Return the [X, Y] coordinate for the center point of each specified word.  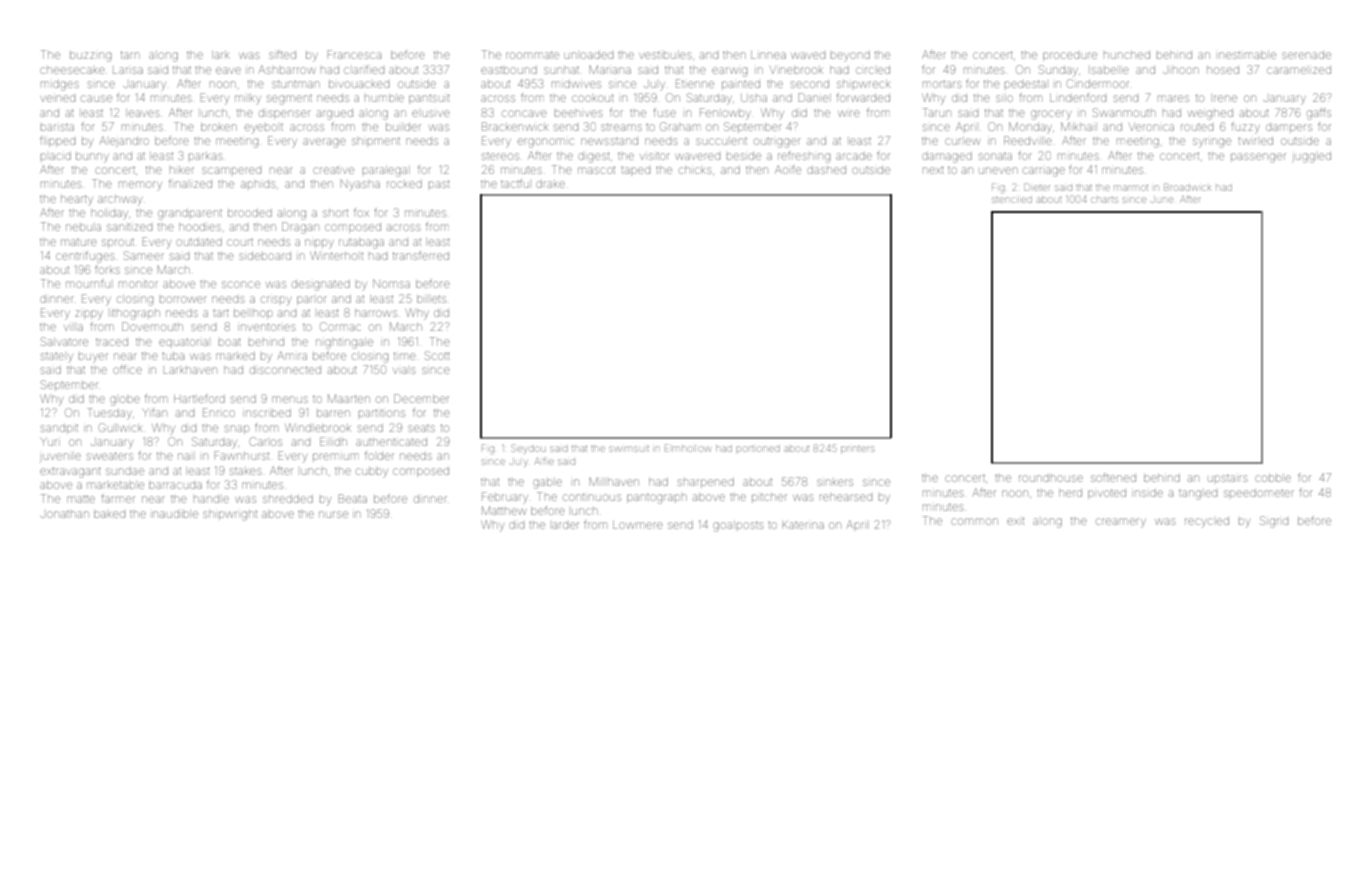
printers [857, 450]
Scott [437, 355]
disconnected [285, 370]
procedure [1070, 56]
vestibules [665, 55]
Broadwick [1187, 187]
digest [594, 157]
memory [140, 186]
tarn [130, 55]
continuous [592, 497]
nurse [333, 514]
